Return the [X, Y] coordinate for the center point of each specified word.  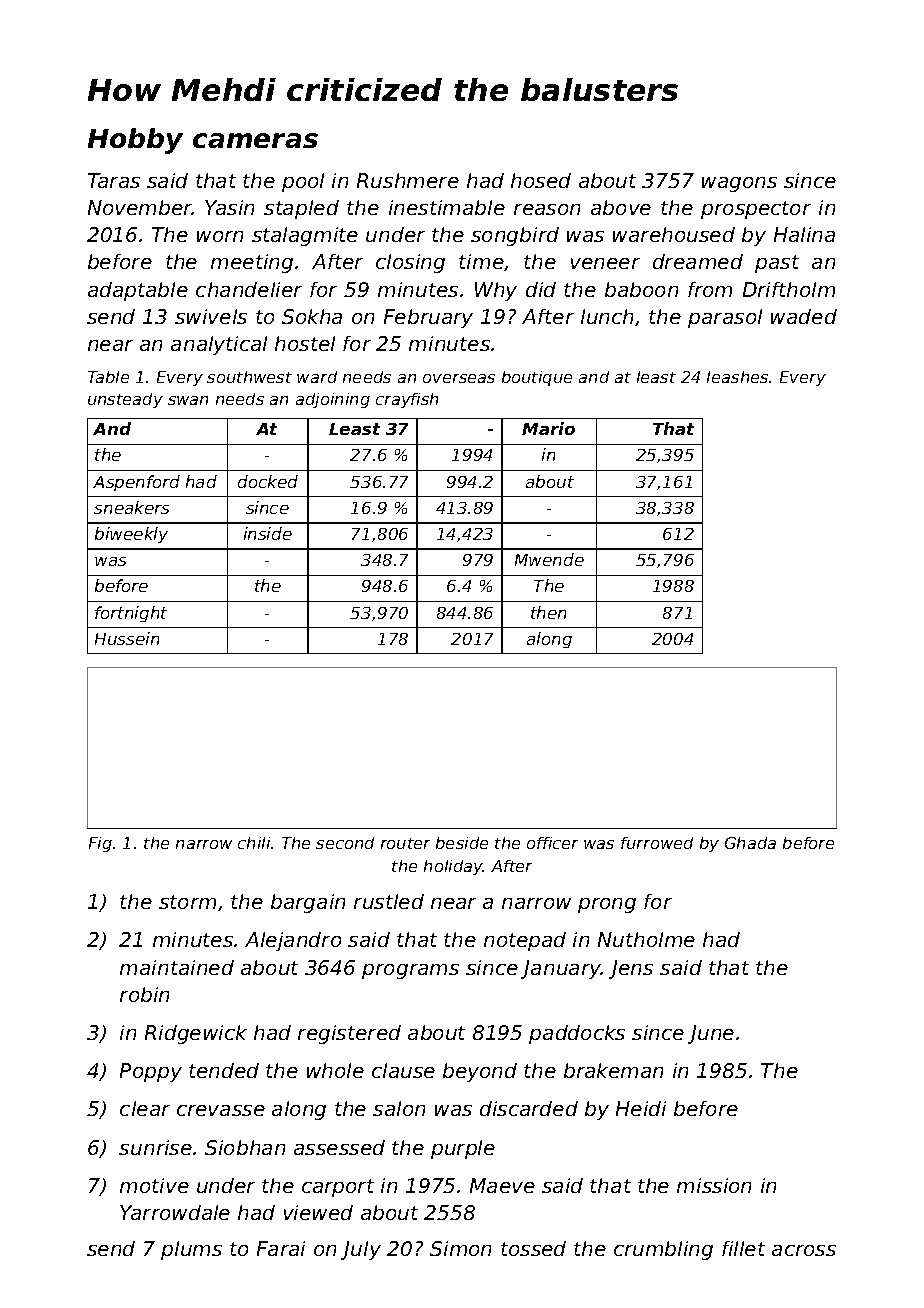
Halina [804, 234]
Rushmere [408, 180]
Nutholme [646, 939]
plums [191, 1250]
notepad [525, 941]
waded [804, 316]
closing [410, 263]
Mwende [549, 559]
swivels [211, 316]
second [345, 843]
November [140, 207]
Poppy [151, 1072]
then [548, 612]
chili [254, 843]
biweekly [131, 535]
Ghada [750, 843]
